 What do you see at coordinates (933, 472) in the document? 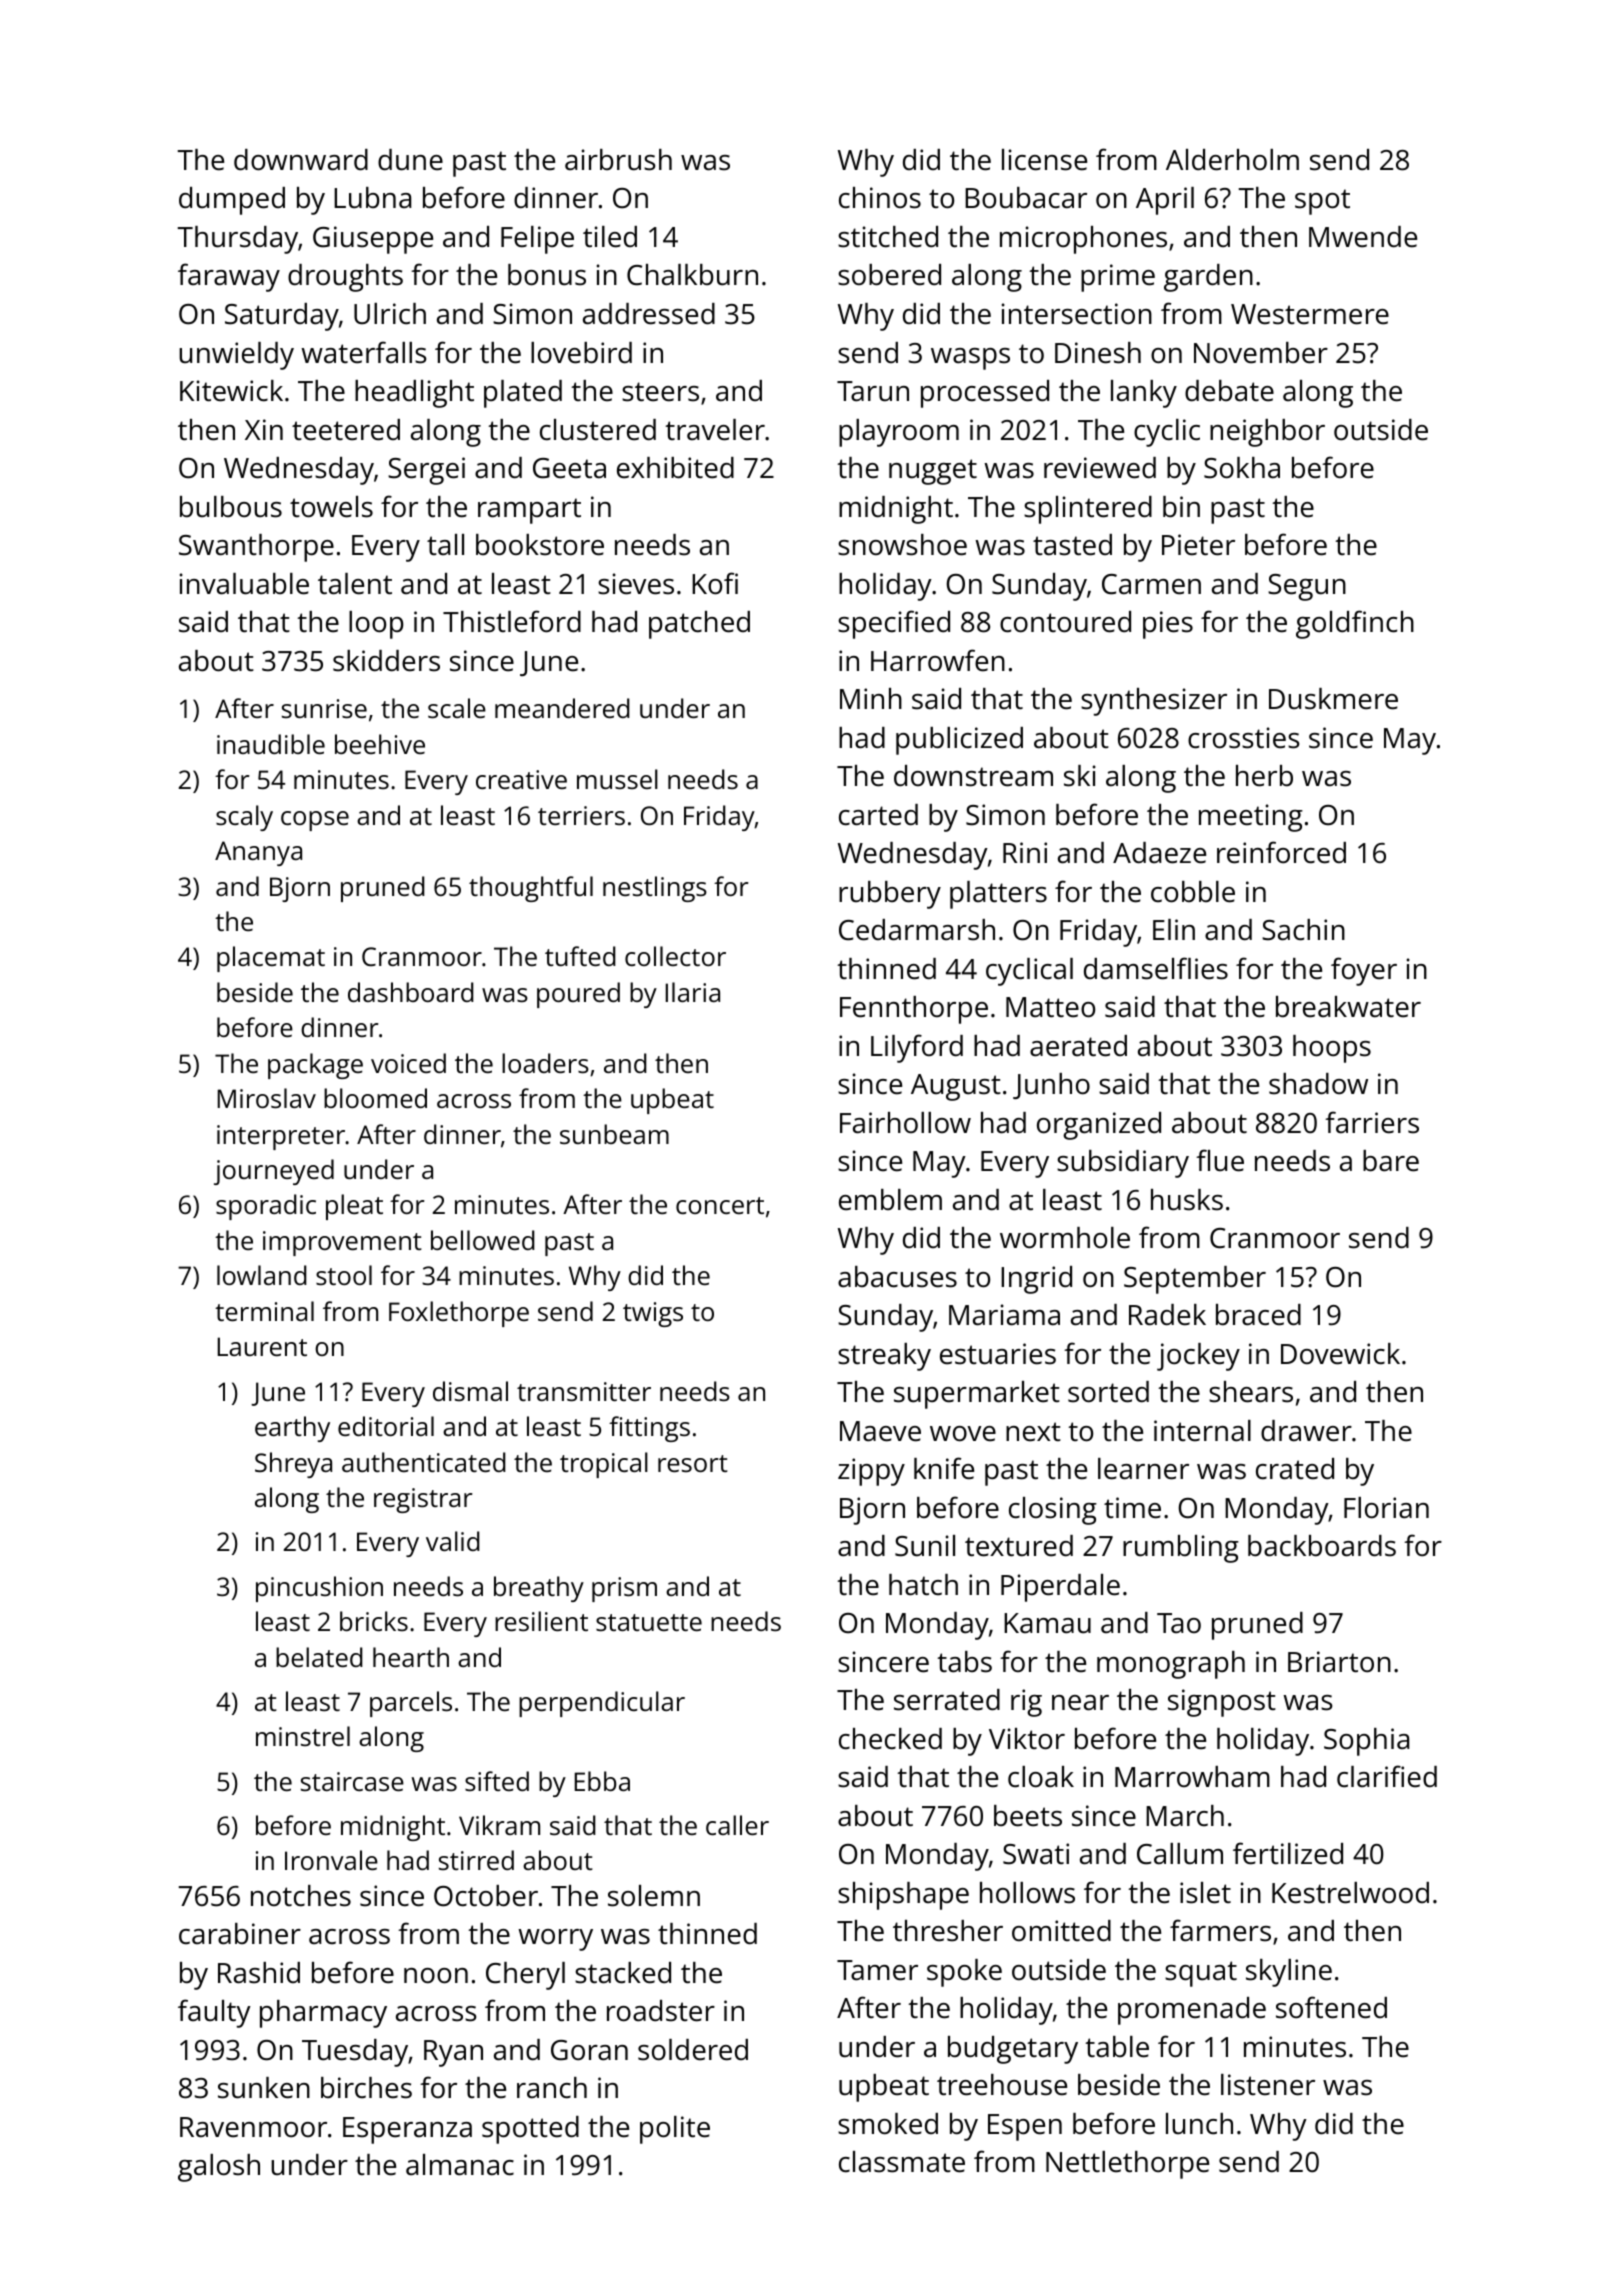
I see `nugget` at bounding box center [933, 472].
